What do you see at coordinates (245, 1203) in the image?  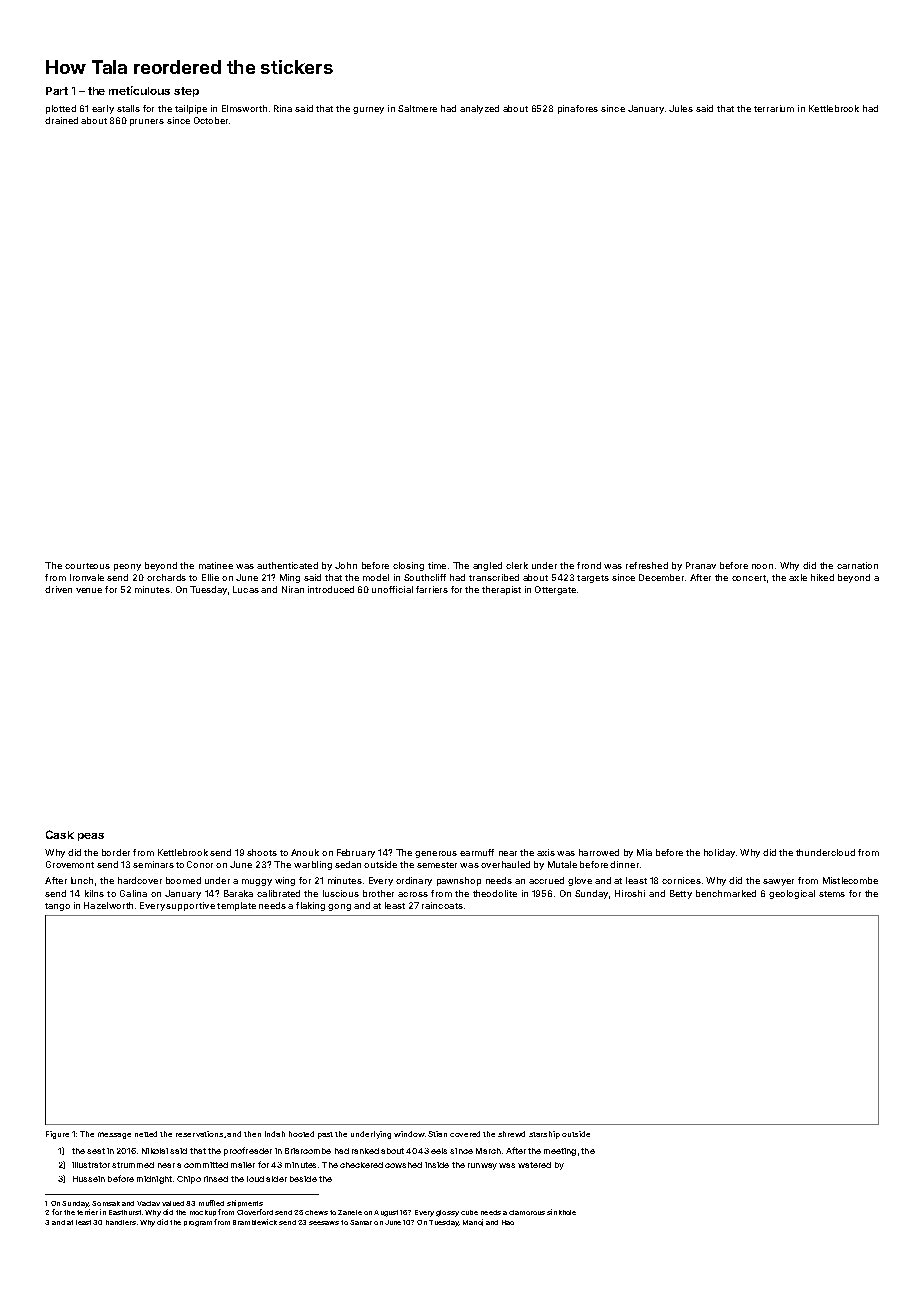 I see `shipments` at bounding box center [245, 1203].
